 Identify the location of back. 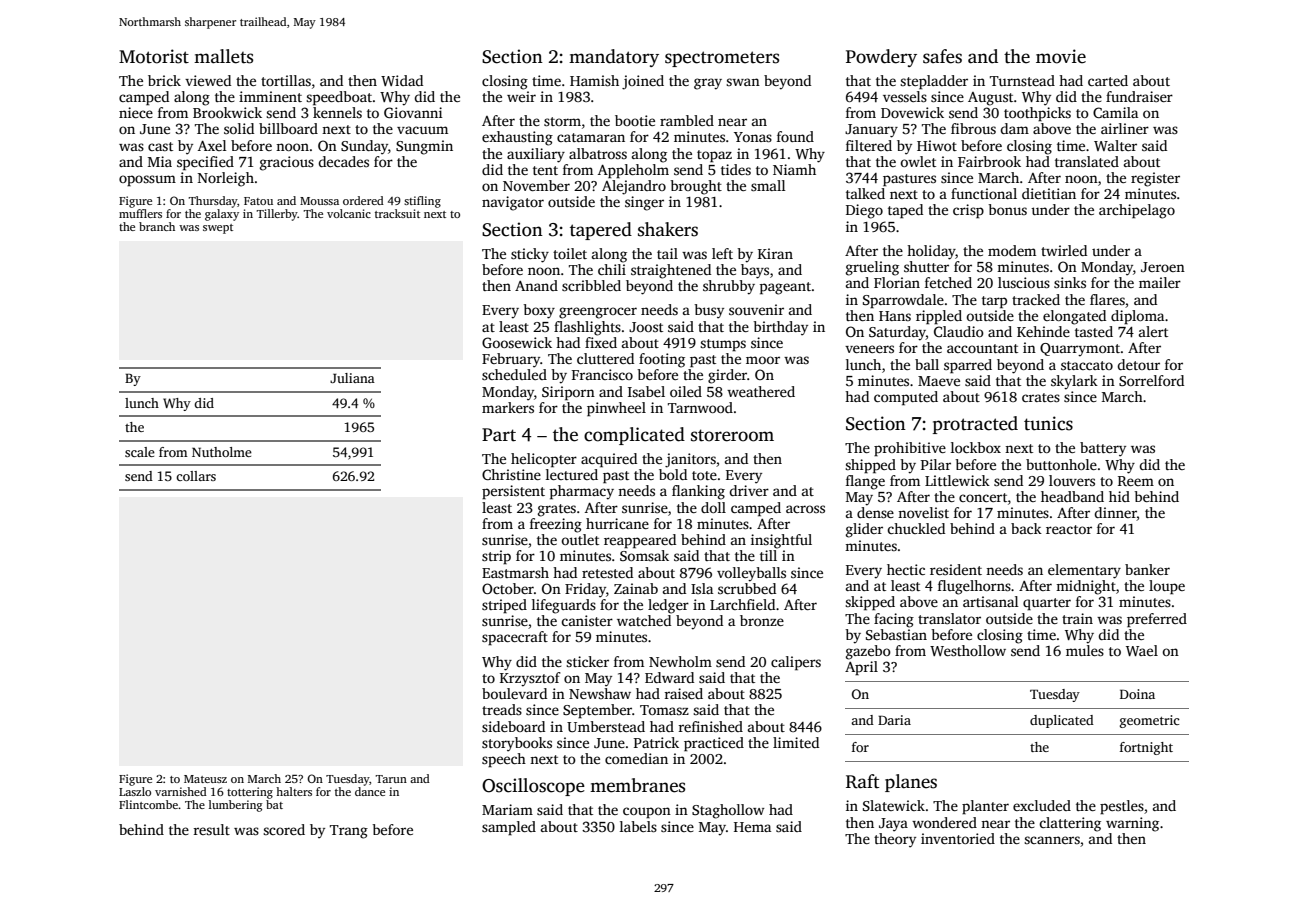
(1026, 528).
